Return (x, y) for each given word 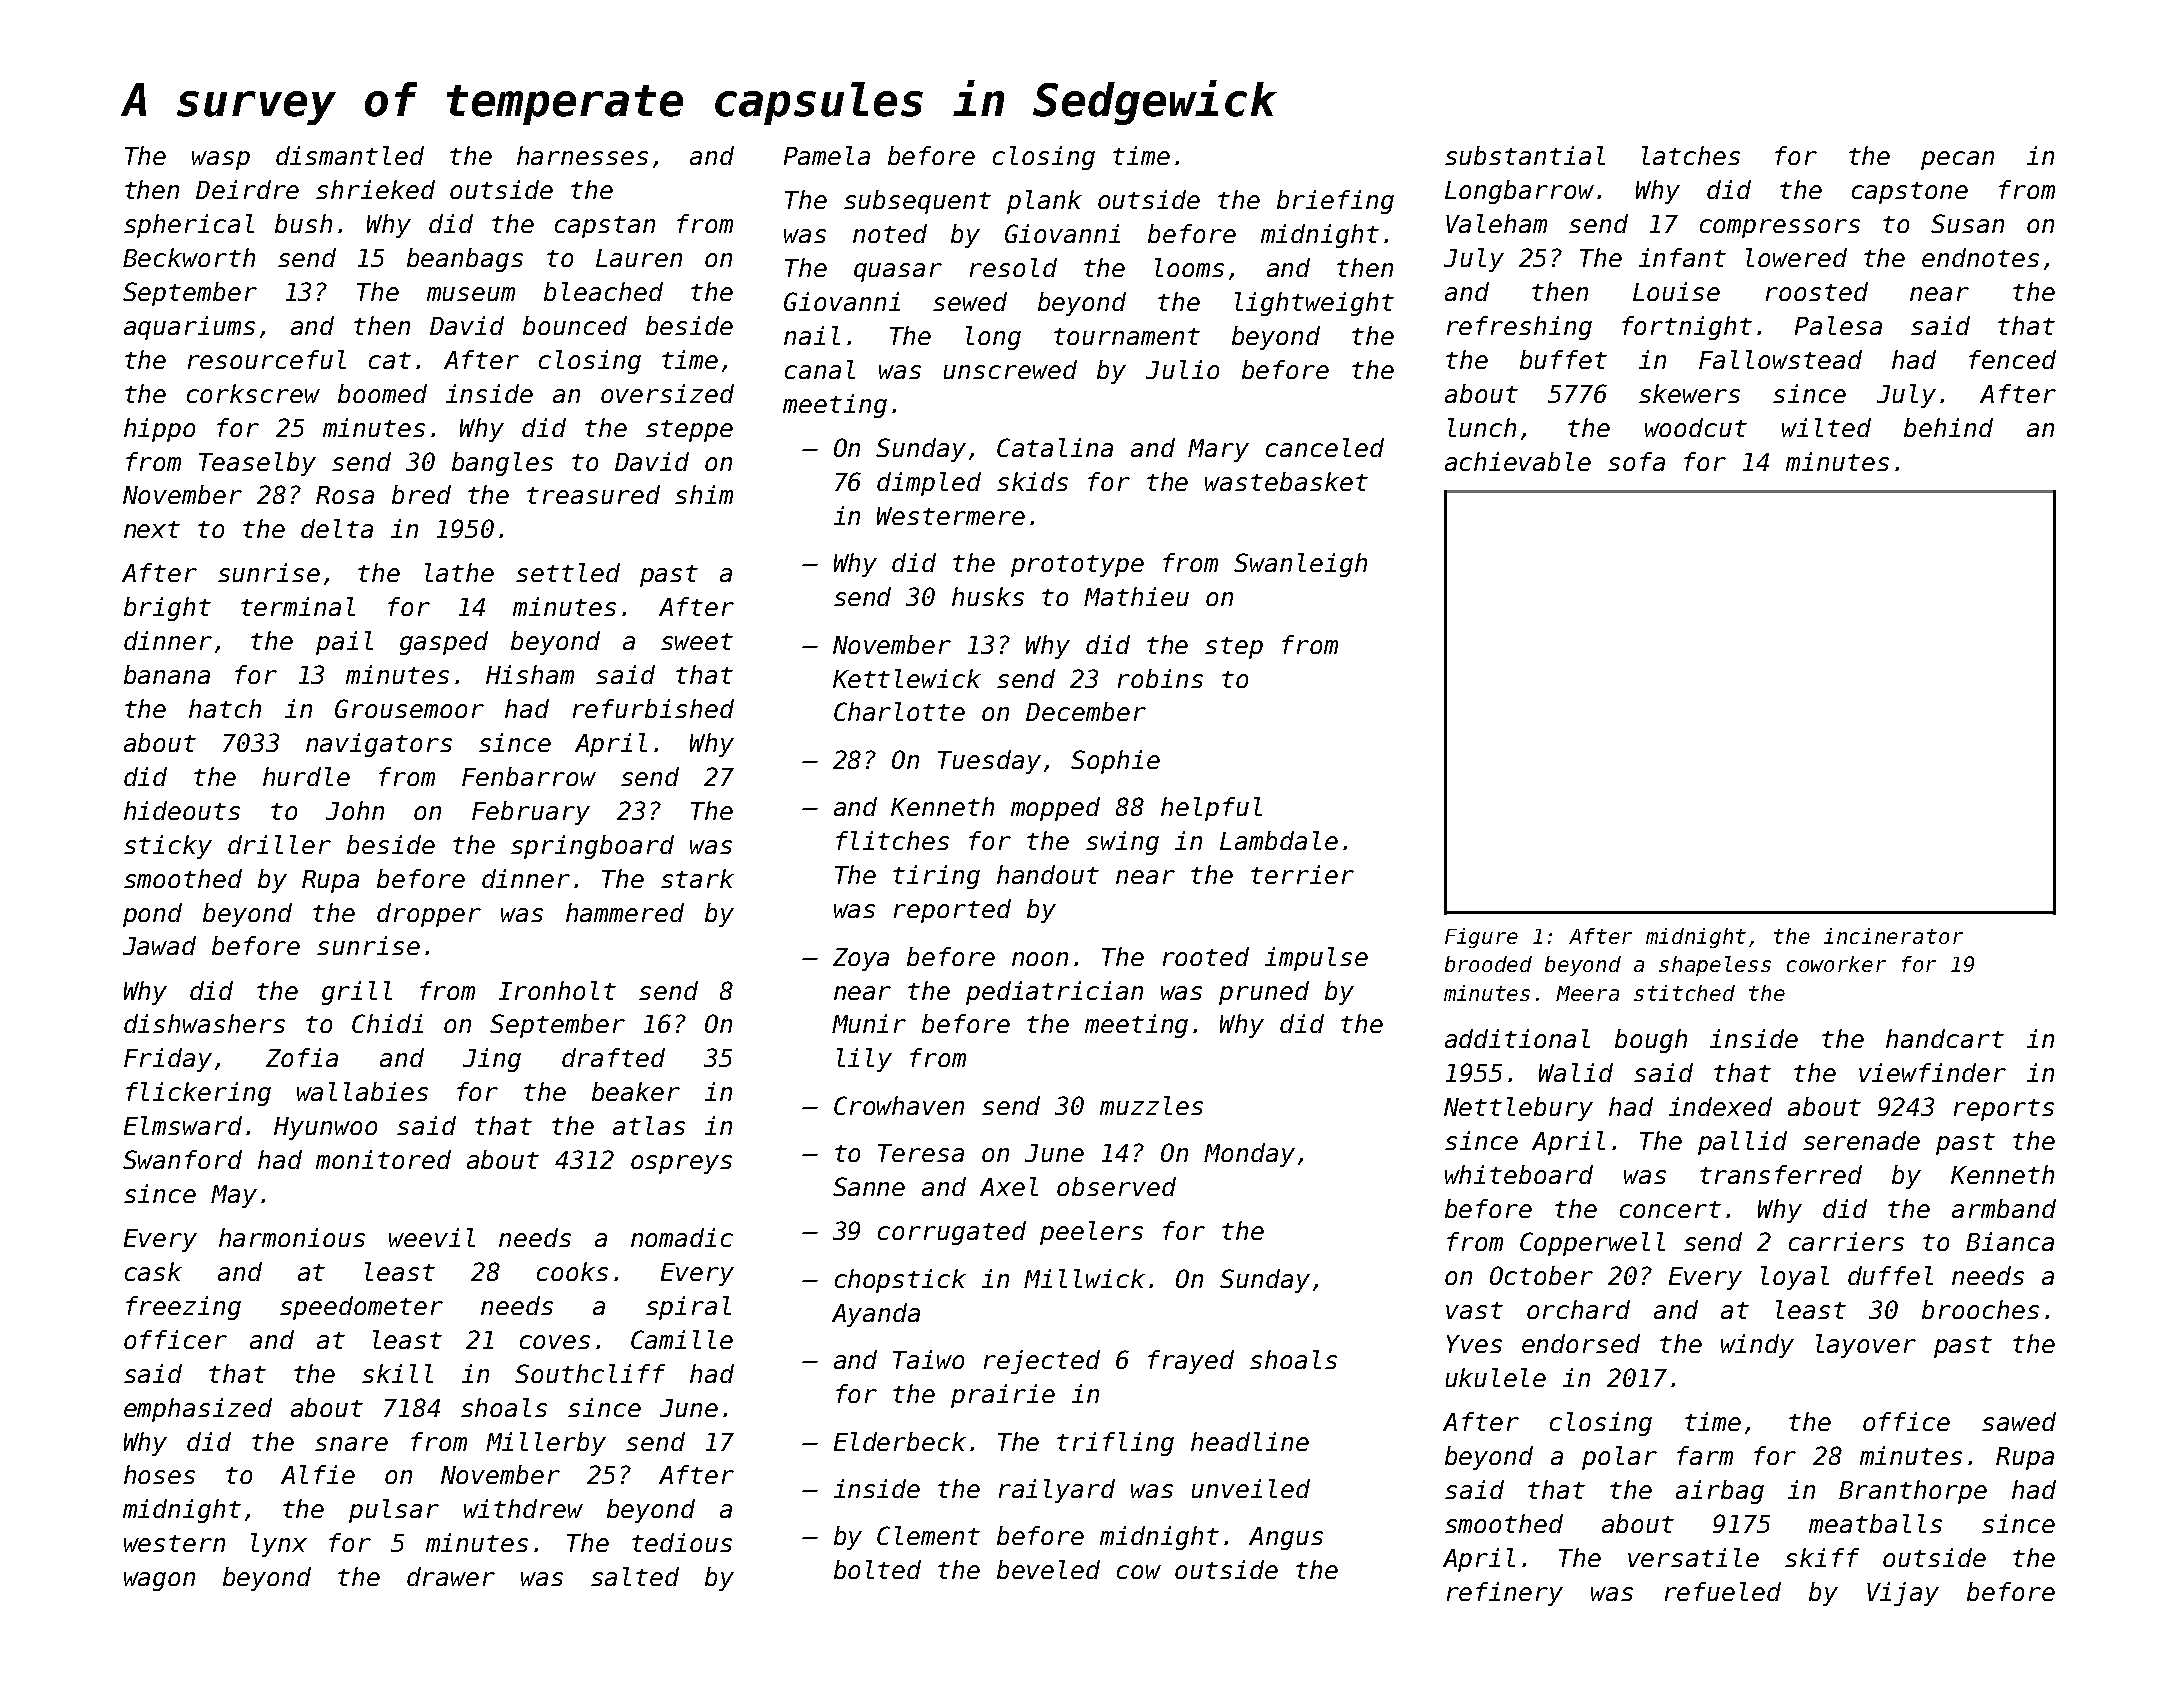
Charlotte (899, 711)
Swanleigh (1300, 565)
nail (812, 335)
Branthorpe (1913, 1492)
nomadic (682, 1237)
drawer (451, 1576)
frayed (1191, 1362)
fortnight (1687, 328)
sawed (2019, 1421)
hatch (225, 708)
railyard (1057, 1491)
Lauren (639, 258)
